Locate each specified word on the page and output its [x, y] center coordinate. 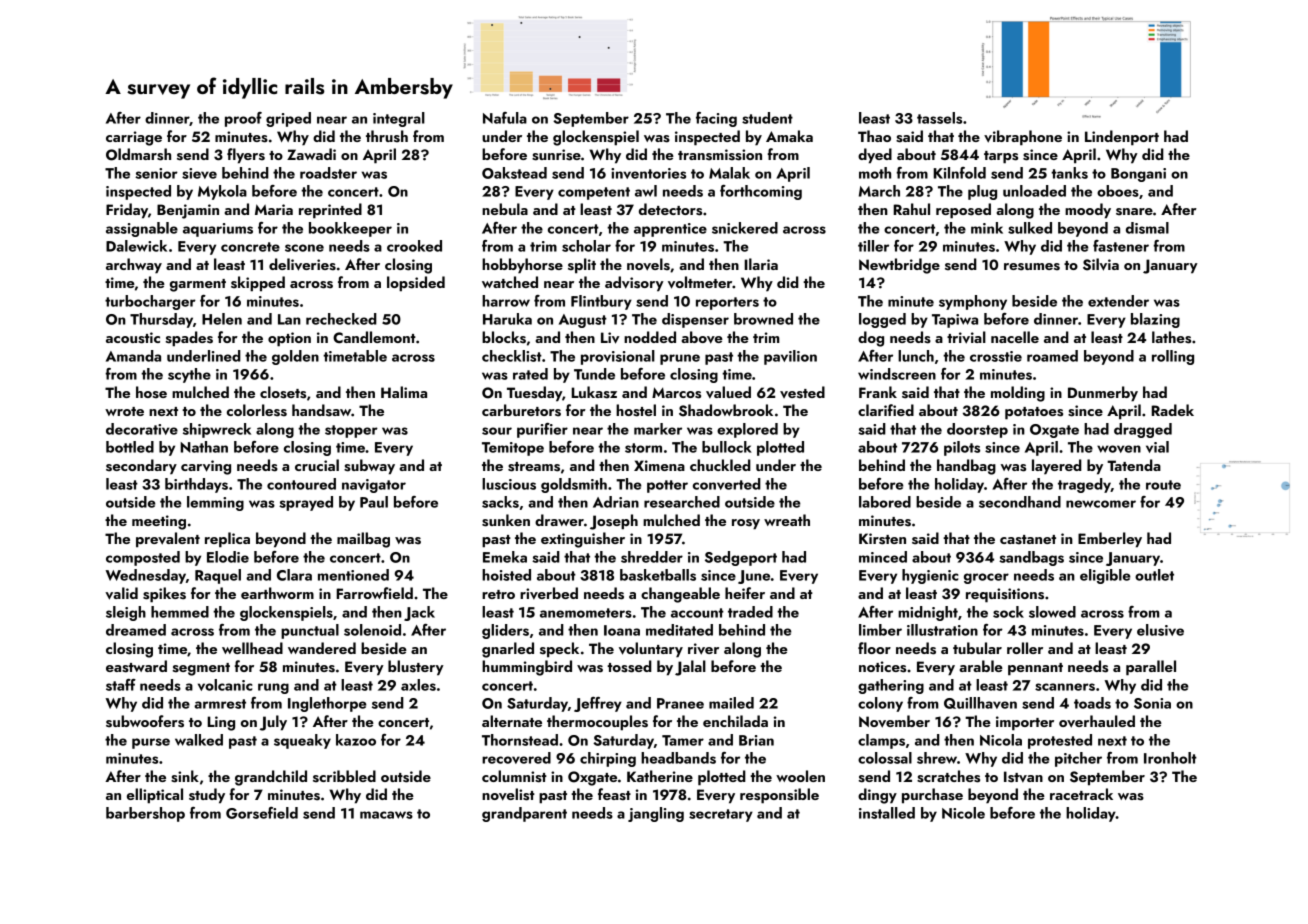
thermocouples [597, 723]
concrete [250, 247]
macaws [386, 815]
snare [1134, 212]
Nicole [963, 813]
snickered [745, 228]
